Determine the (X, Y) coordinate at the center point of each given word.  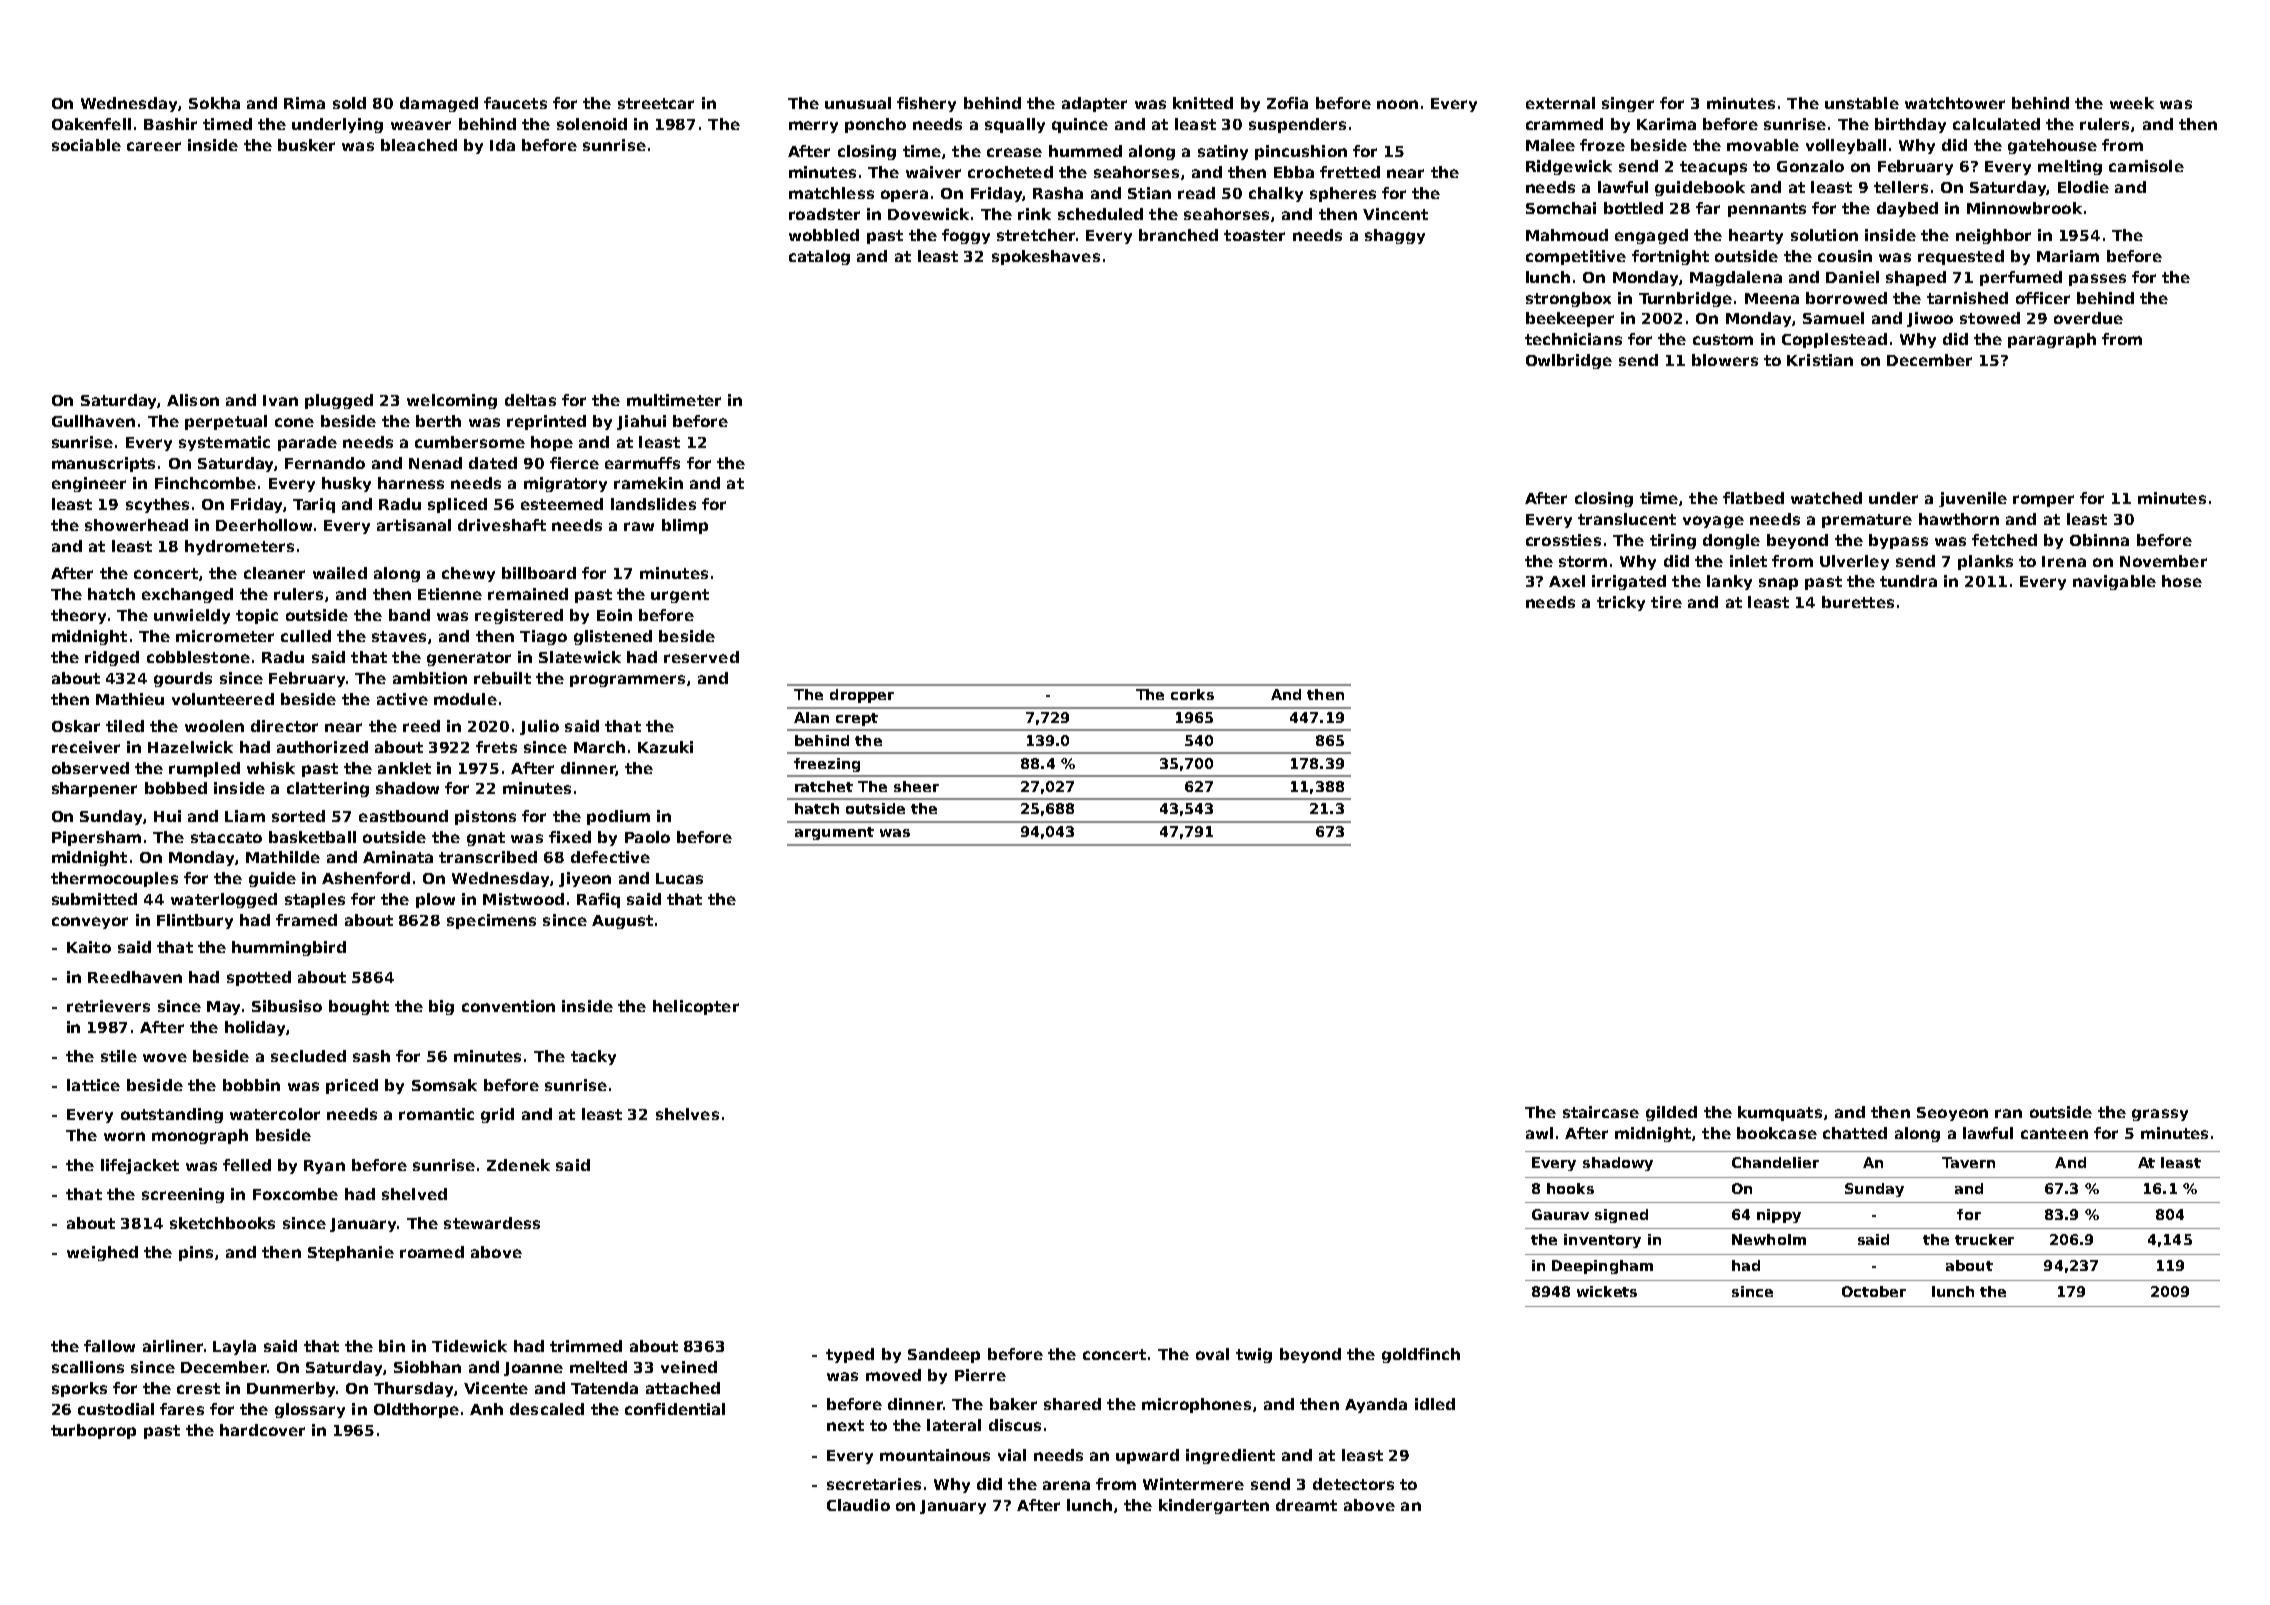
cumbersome (470, 442)
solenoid (592, 124)
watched (1826, 498)
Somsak (444, 1085)
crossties (1563, 540)
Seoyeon (1952, 1114)
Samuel (1833, 318)
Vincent (1395, 214)
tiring (1673, 541)
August (622, 922)
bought (359, 1007)
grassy (2160, 1115)
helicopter (696, 1007)
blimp (685, 526)
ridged (112, 658)
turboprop (93, 1431)
